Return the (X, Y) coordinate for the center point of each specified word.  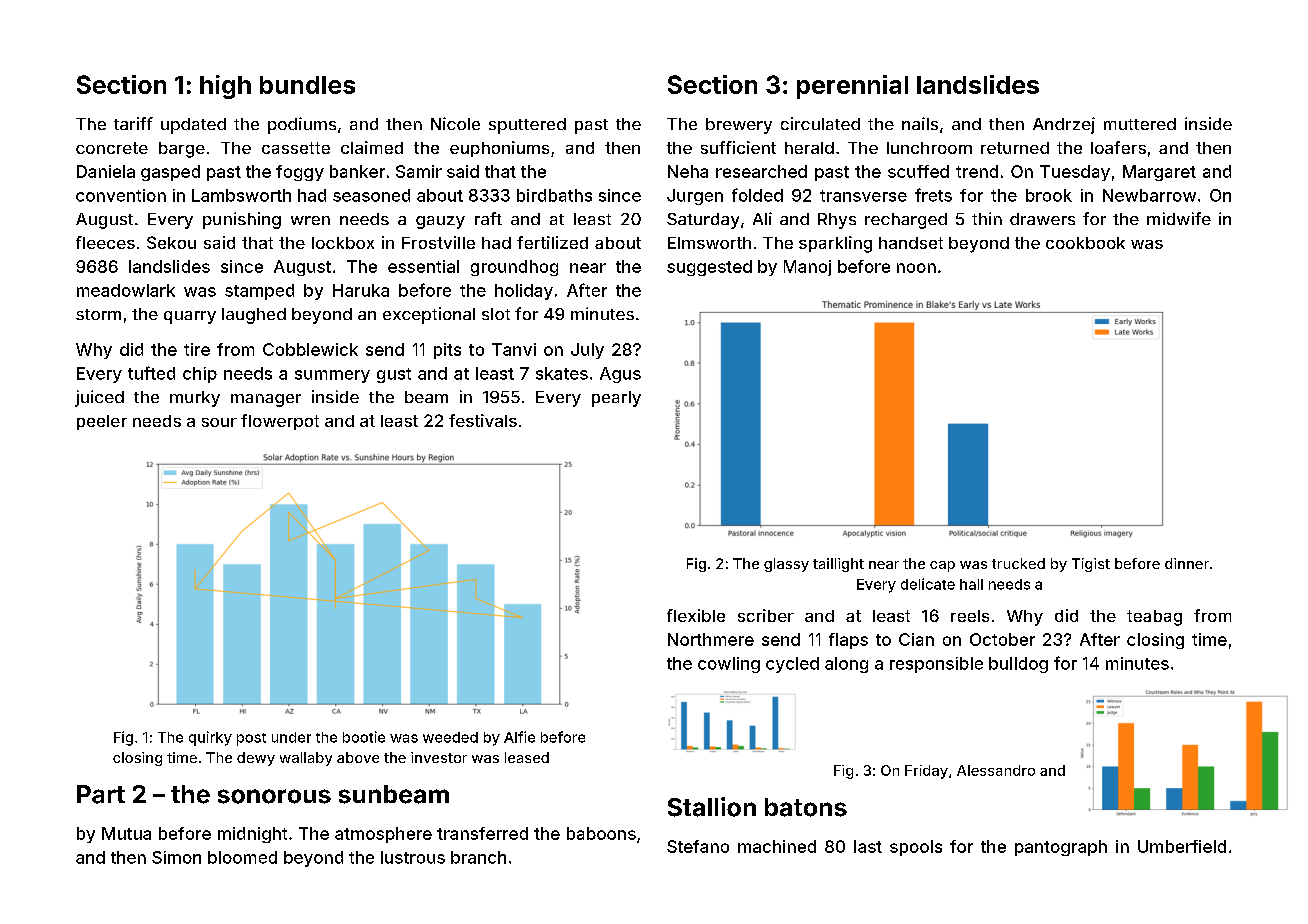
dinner (1187, 563)
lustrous (413, 857)
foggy (300, 173)
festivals (483, 420)
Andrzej (1064, 125)
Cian (916, 639)
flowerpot (280, 422)
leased (527, 757)
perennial (852, 87)
